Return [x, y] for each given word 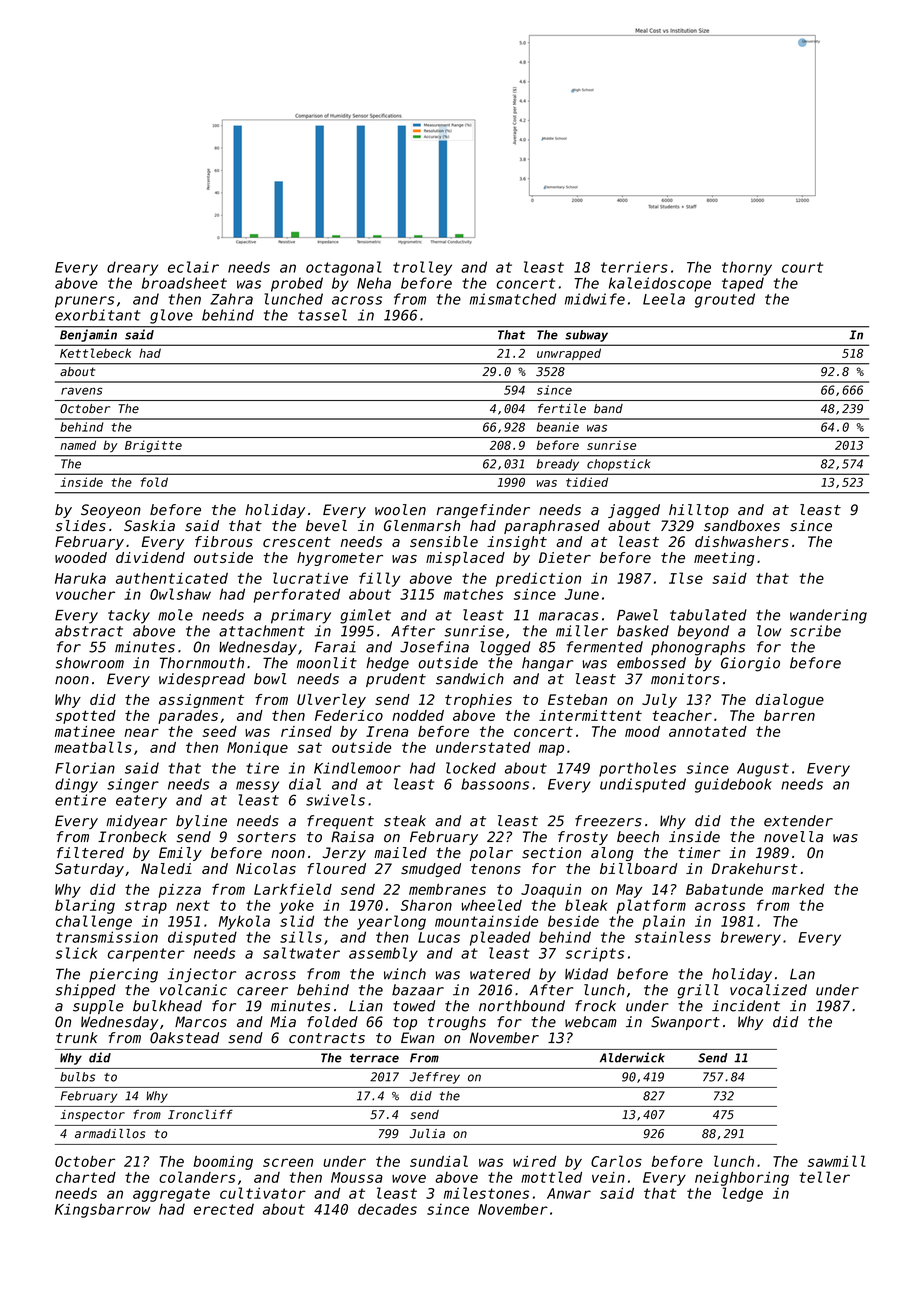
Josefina [434, 647]
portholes [637, 769]
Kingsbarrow [102, 1210]
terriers [634, 267]
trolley [422, 268]
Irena [387, 731]
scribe [815, 631]
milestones [486, 1193]
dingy [76, 785]
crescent [297, 542]
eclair [193, 267]
